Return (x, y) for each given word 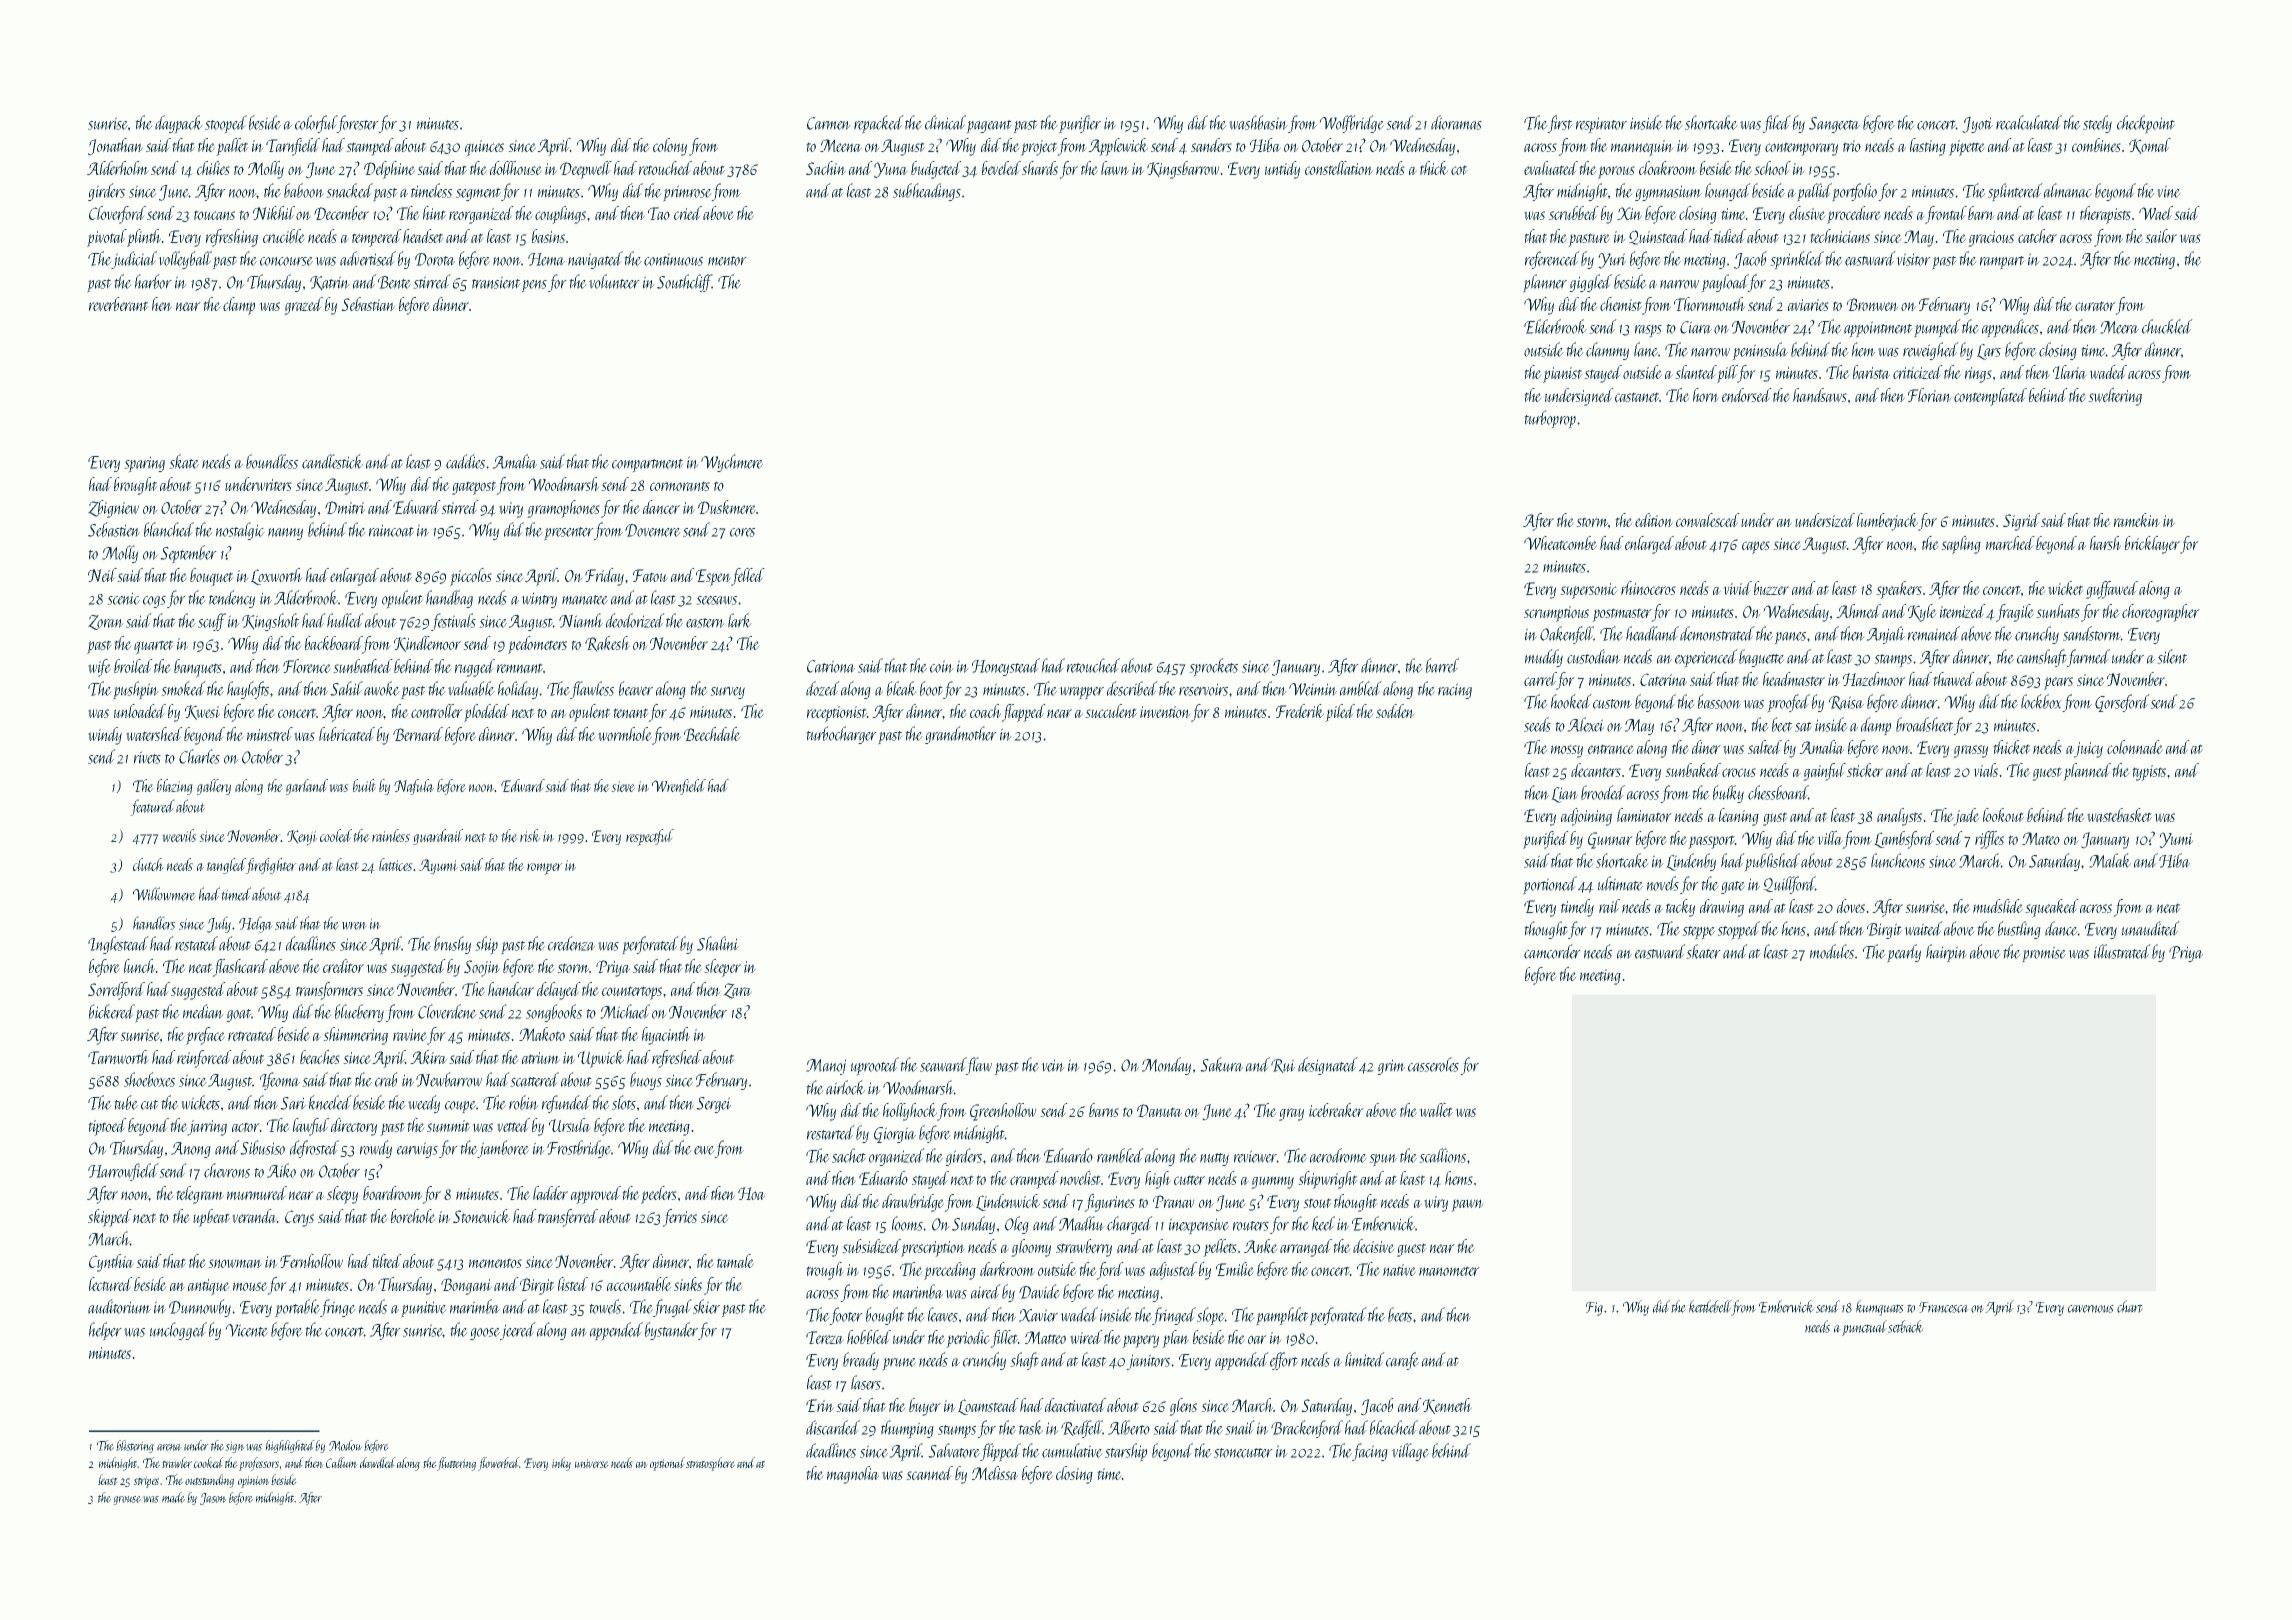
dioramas (1456, 122)
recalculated (2029, 122)
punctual (1864, 1328)
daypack (179, 124)
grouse (127, 1500)
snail (1240, 1427)
